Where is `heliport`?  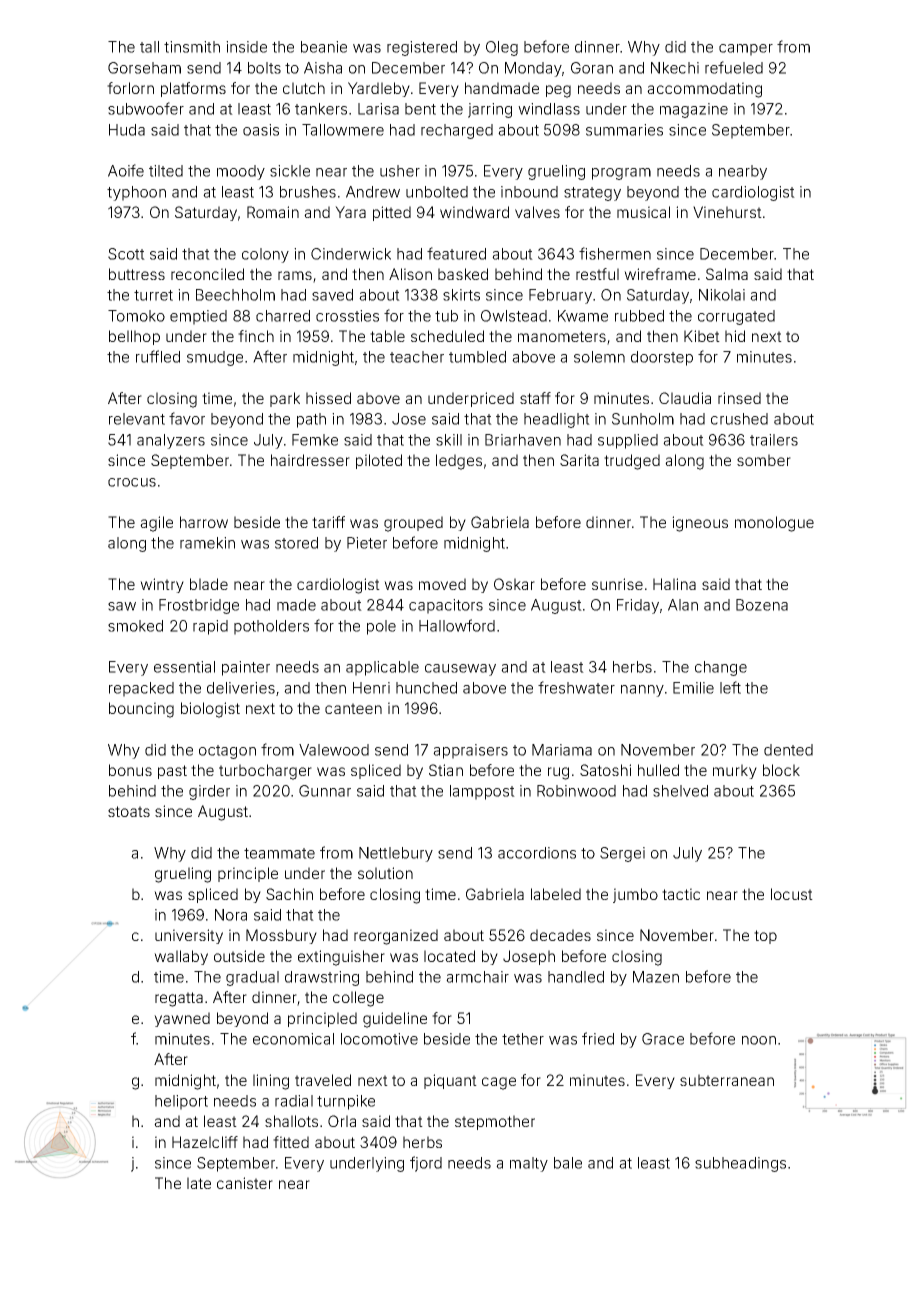
heliport is located at coordinates (181, 1102).
